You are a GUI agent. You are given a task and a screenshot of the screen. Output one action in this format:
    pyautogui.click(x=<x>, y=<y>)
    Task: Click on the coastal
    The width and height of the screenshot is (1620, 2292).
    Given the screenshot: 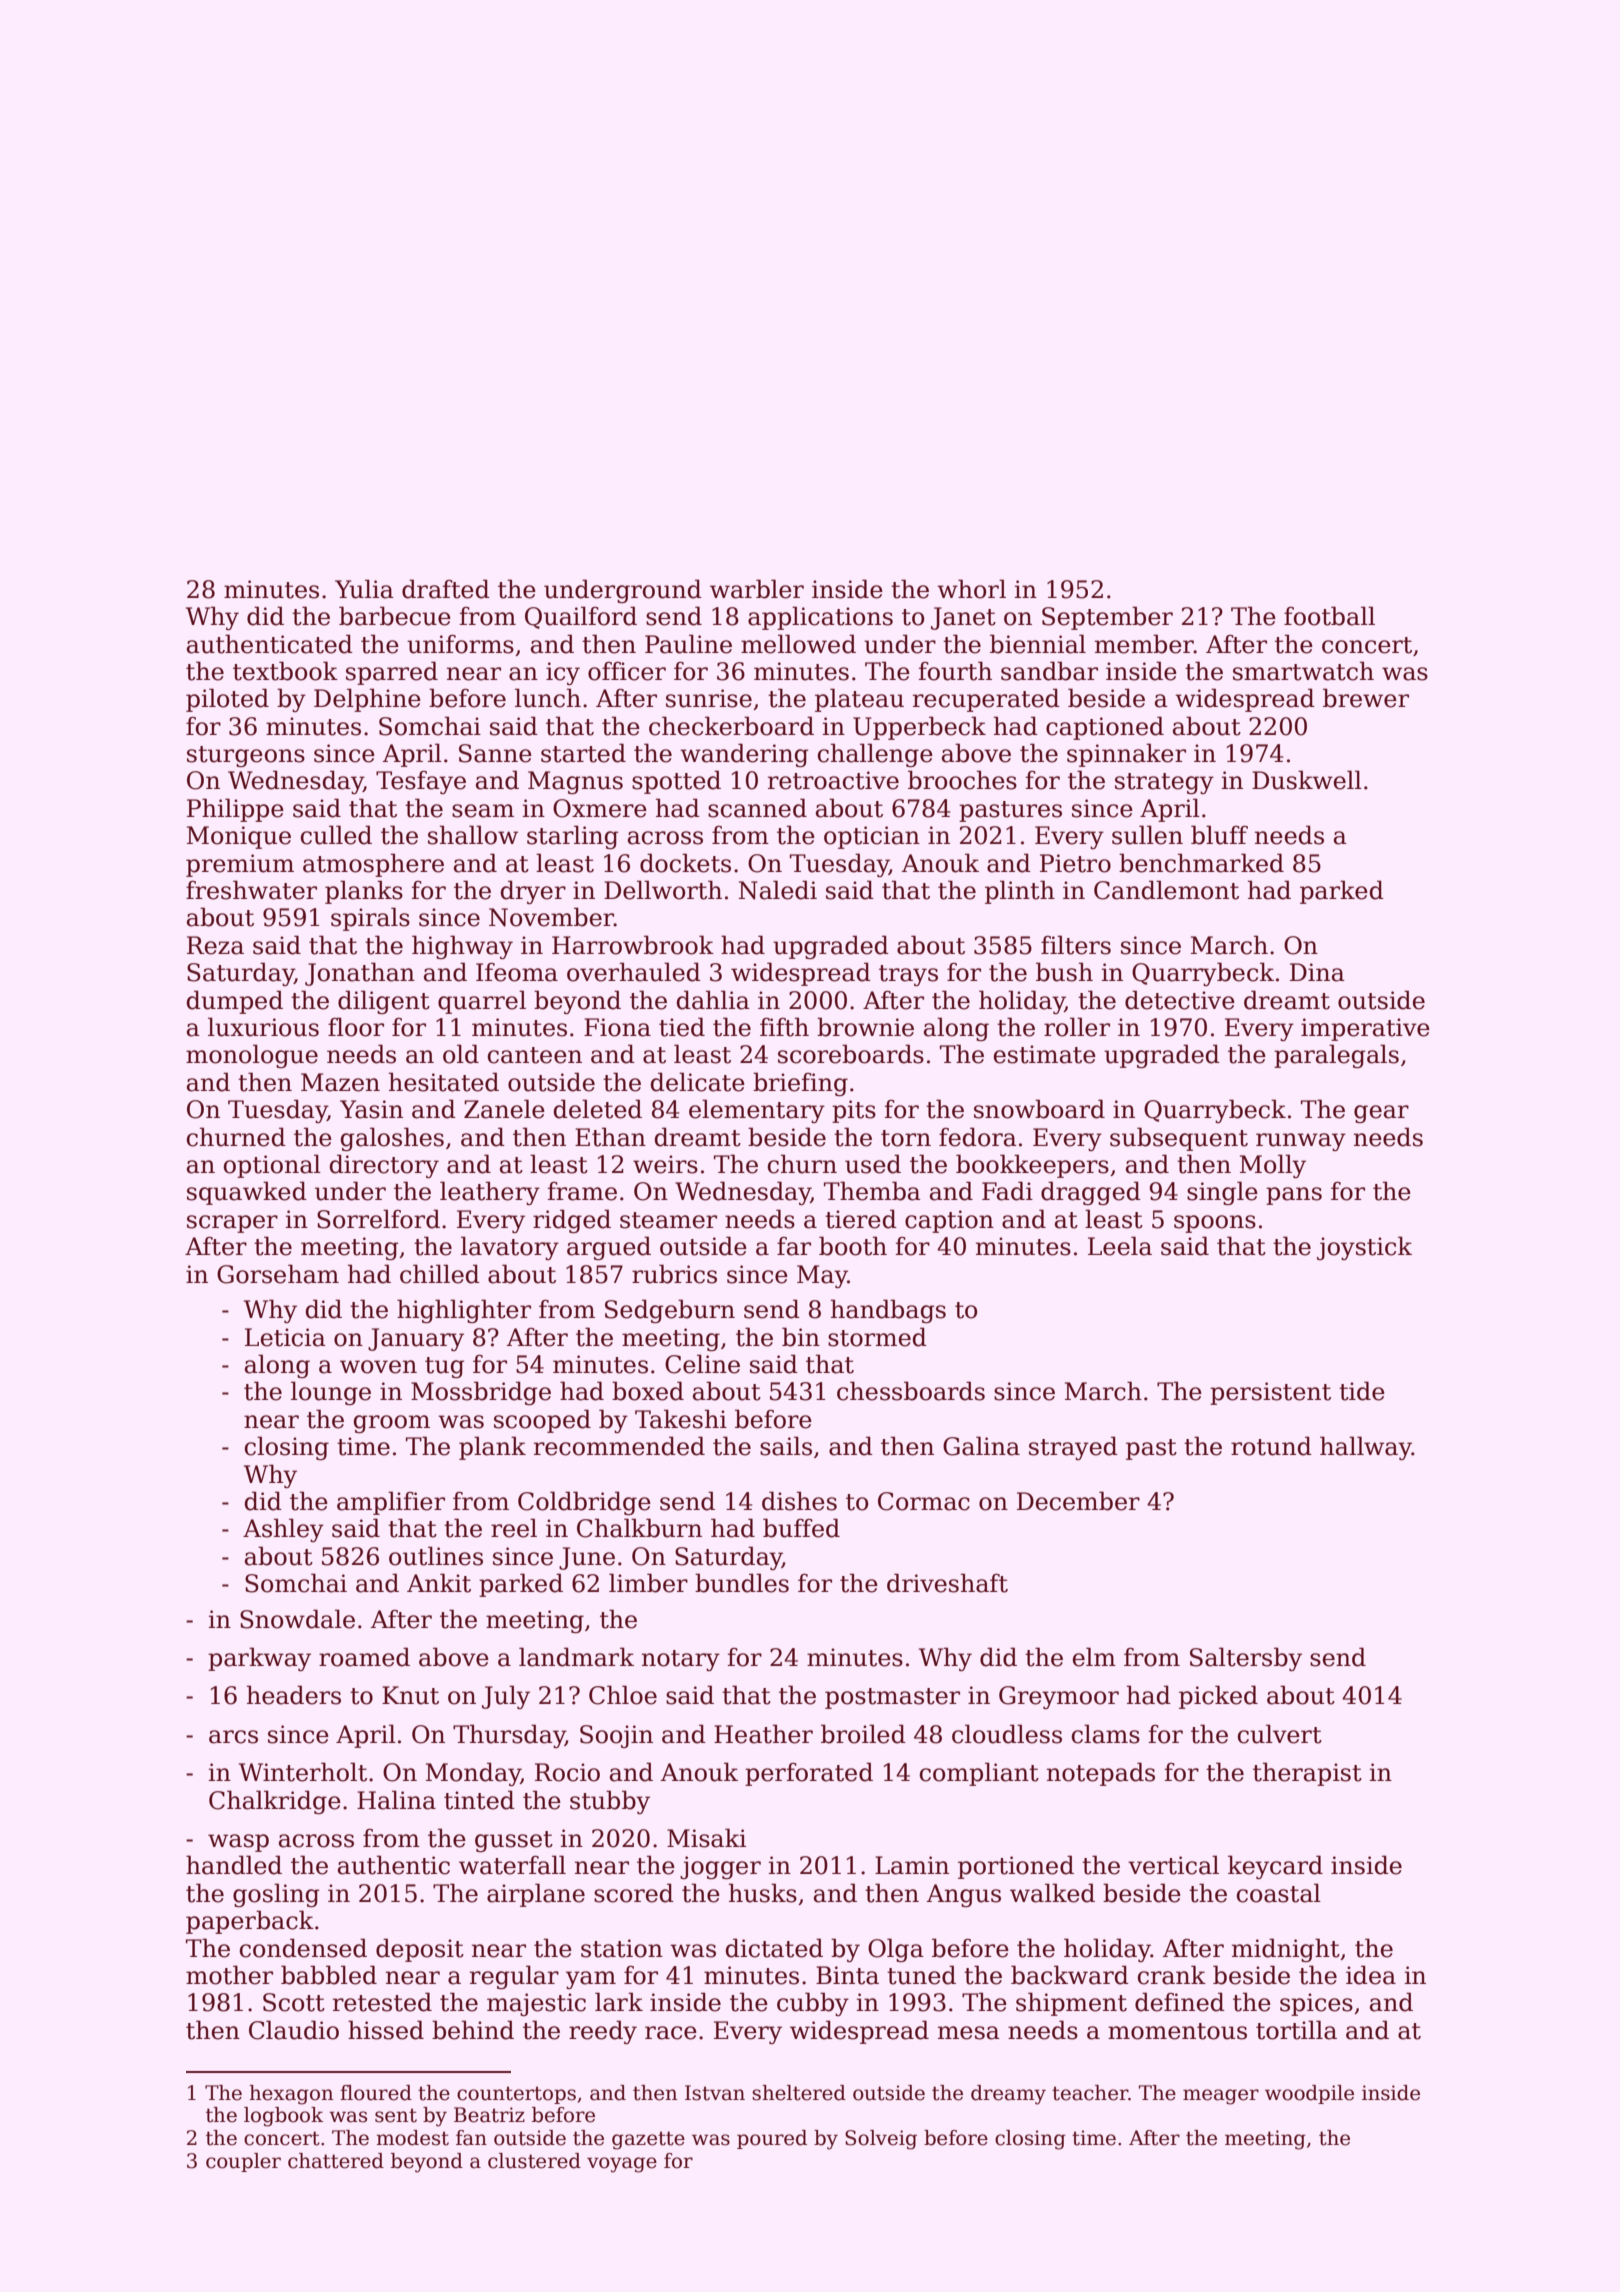 What is the action you would take?
    pyautogui.click(x=1279, y=1893)
